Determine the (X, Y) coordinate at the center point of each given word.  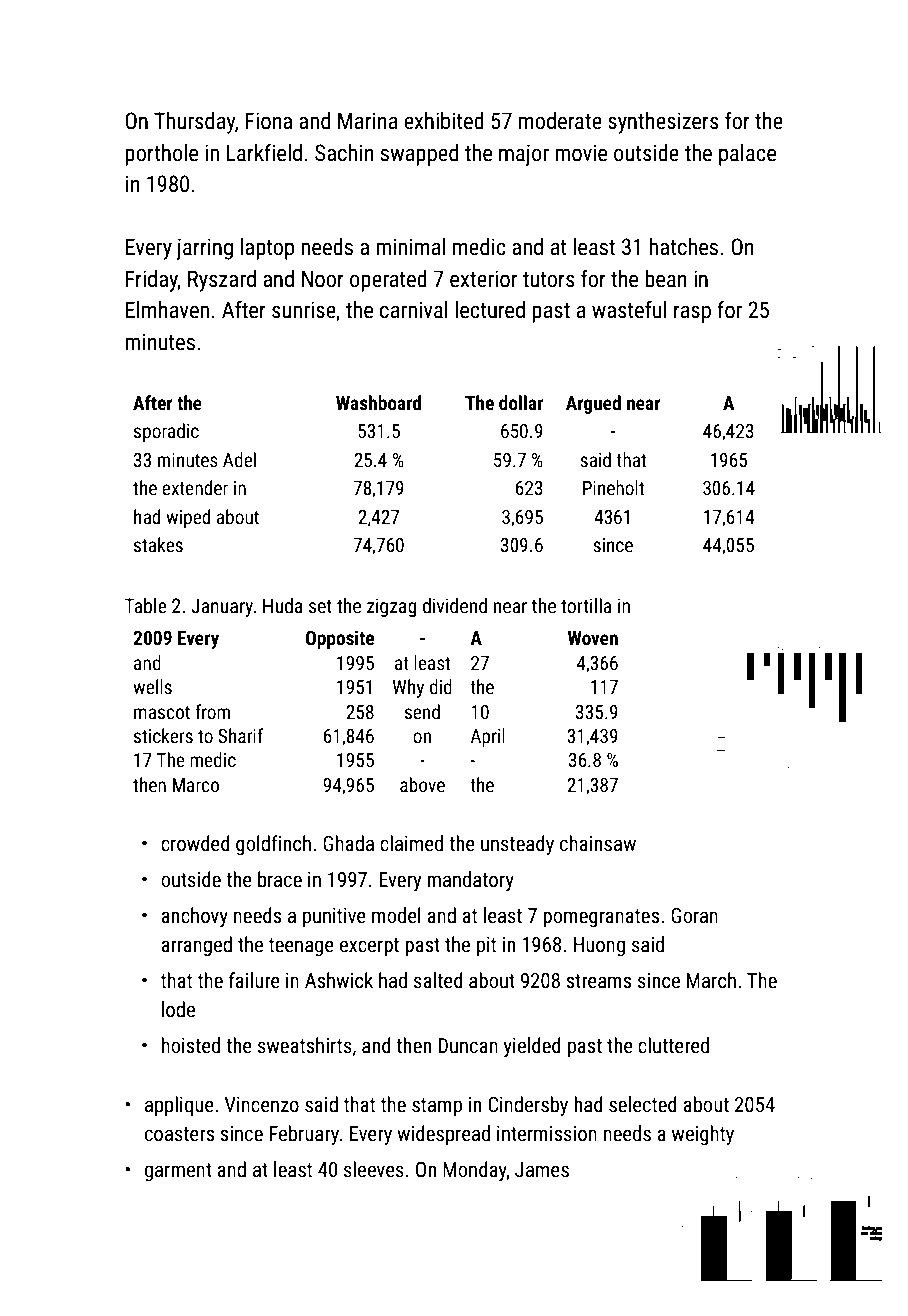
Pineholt (613, 487)
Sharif (240, 735)
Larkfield (264, 153)
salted (438, 980)
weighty (703, 1135)
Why (408, 688)
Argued (593, 404)
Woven (593, 638)
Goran (694, 915)
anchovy (195, 917)
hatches (683, 247)
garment (178, 1172)
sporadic (166, 432)
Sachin (344, 153)
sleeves (374, 1169)
